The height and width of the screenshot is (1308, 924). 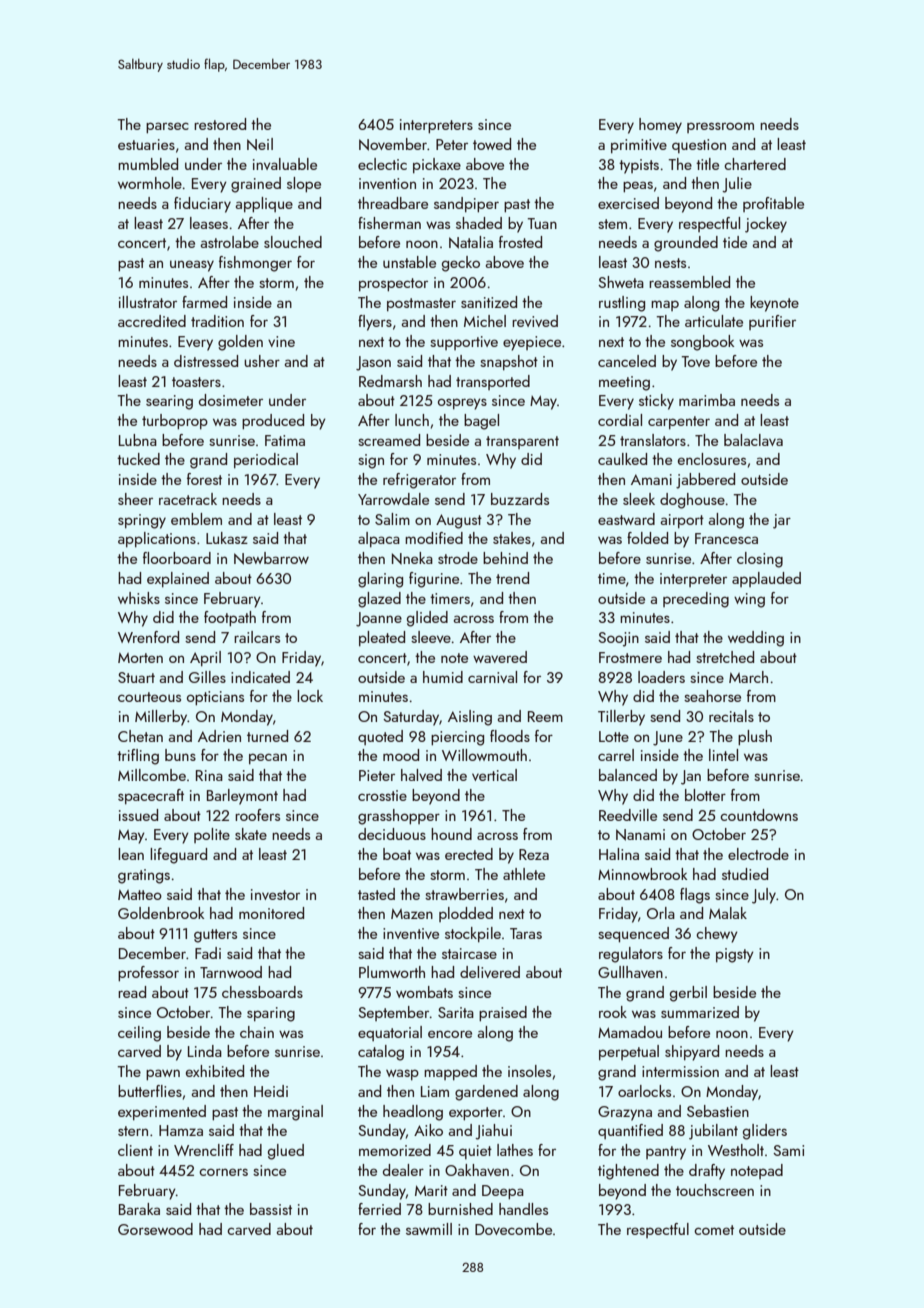 I want to click on homey, so click(x=660, y=126).
